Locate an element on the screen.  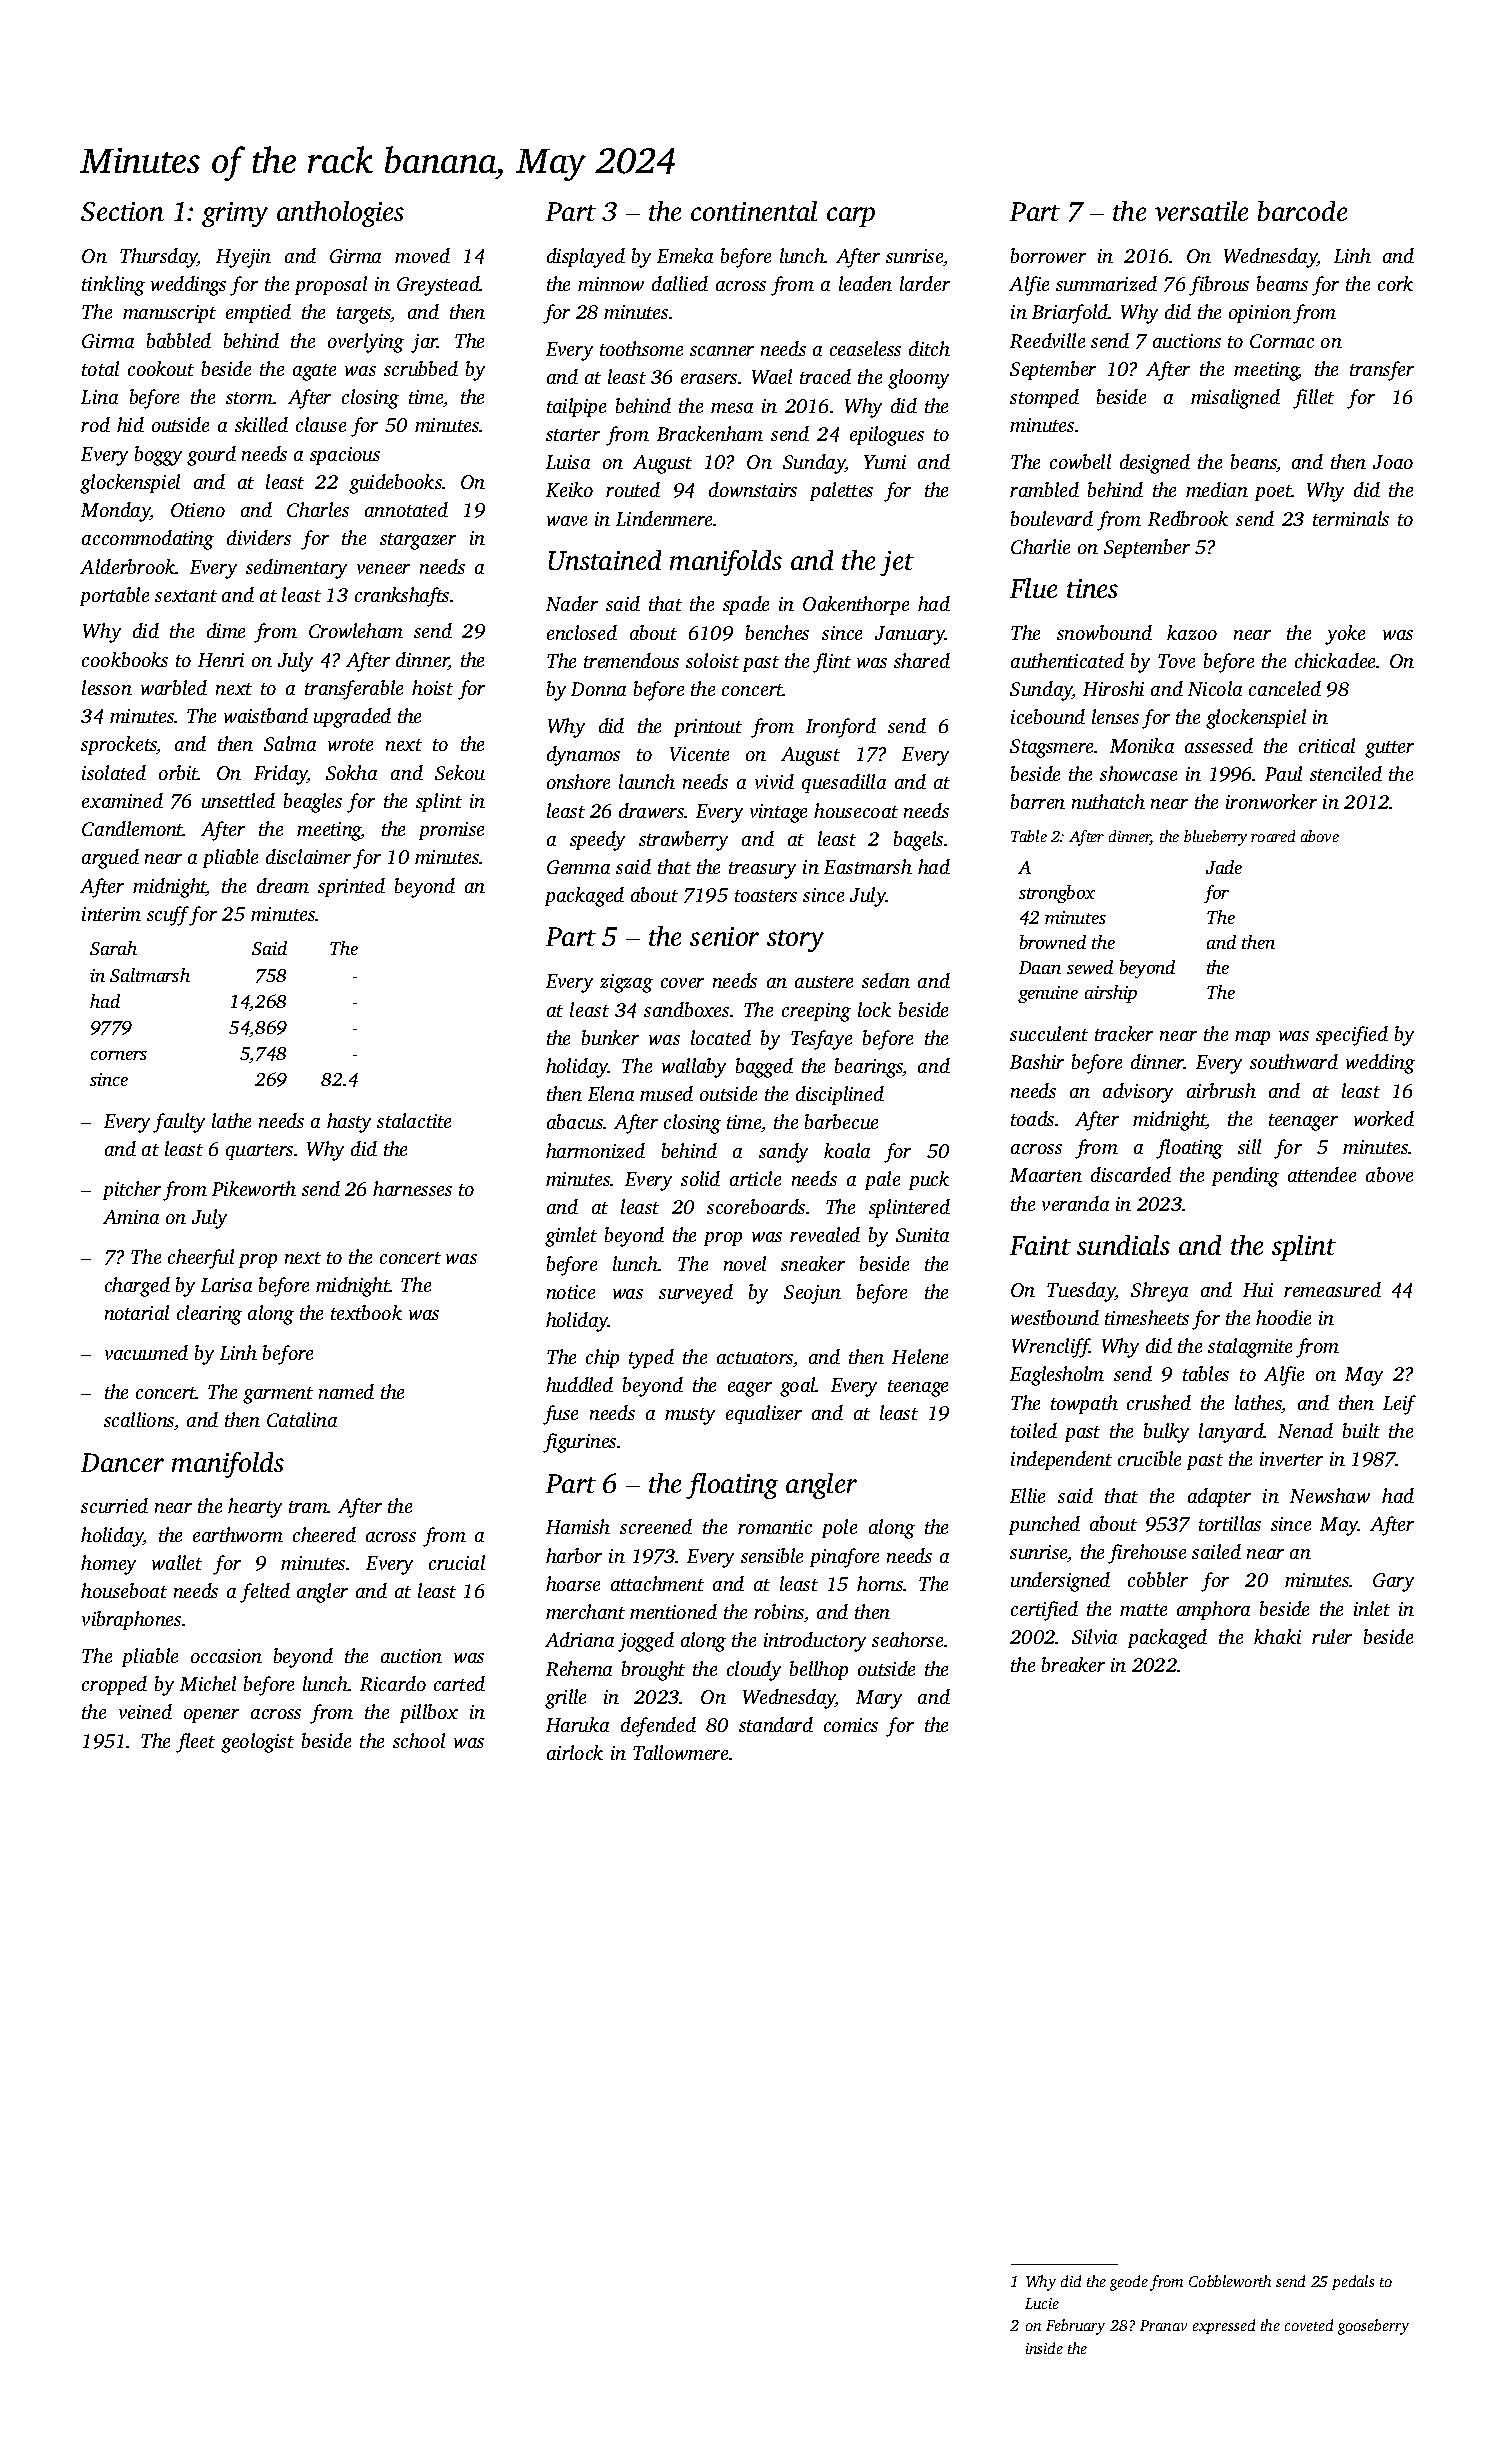
scallions is located at coordinates (139, 1419).
